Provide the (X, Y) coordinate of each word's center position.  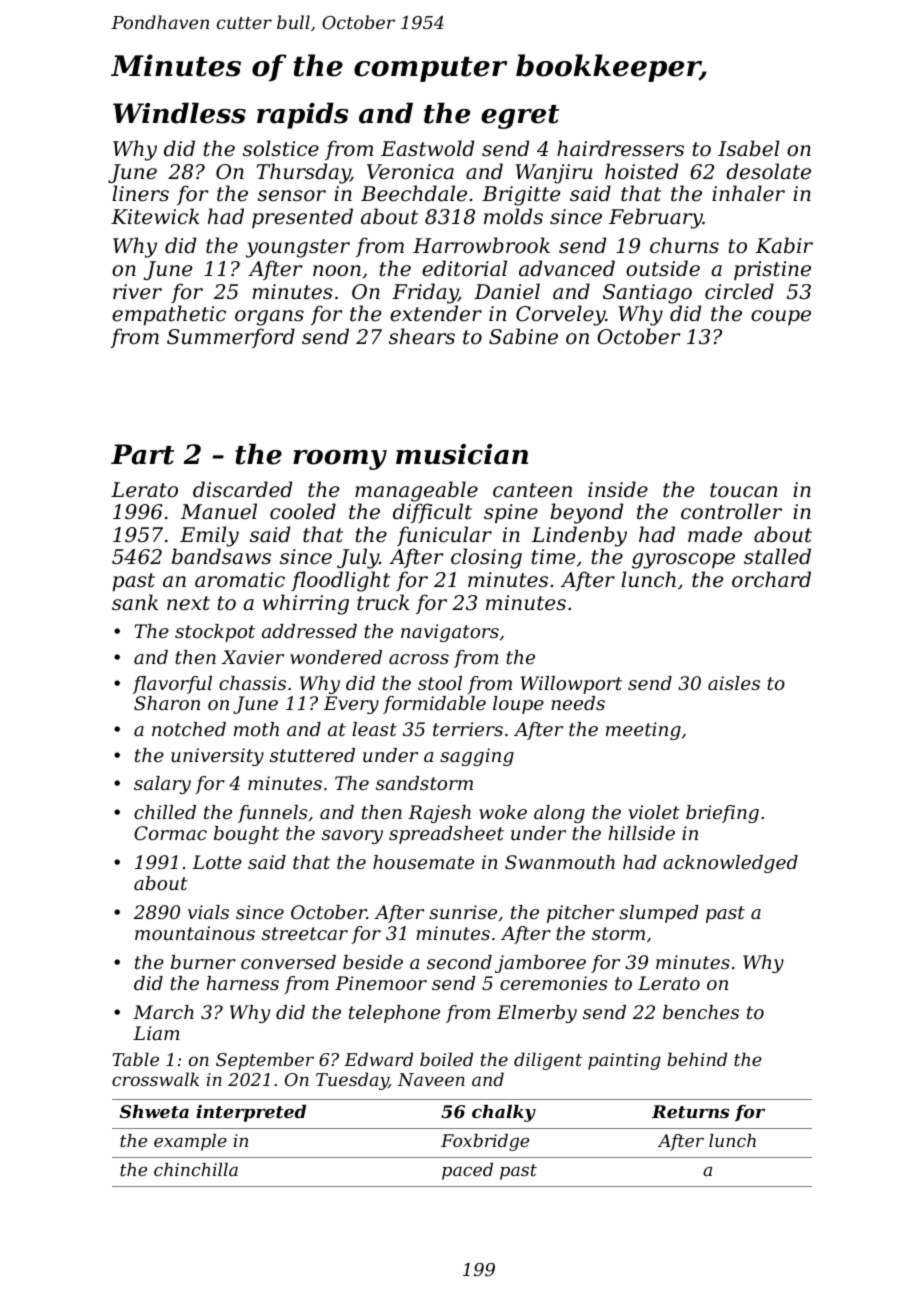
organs (269, 318)
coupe (781, 317)
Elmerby (537, 1014)
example (190, 1142)
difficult (432, 513)
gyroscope (683, 561)
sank (135, 602)
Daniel (507, 291)
